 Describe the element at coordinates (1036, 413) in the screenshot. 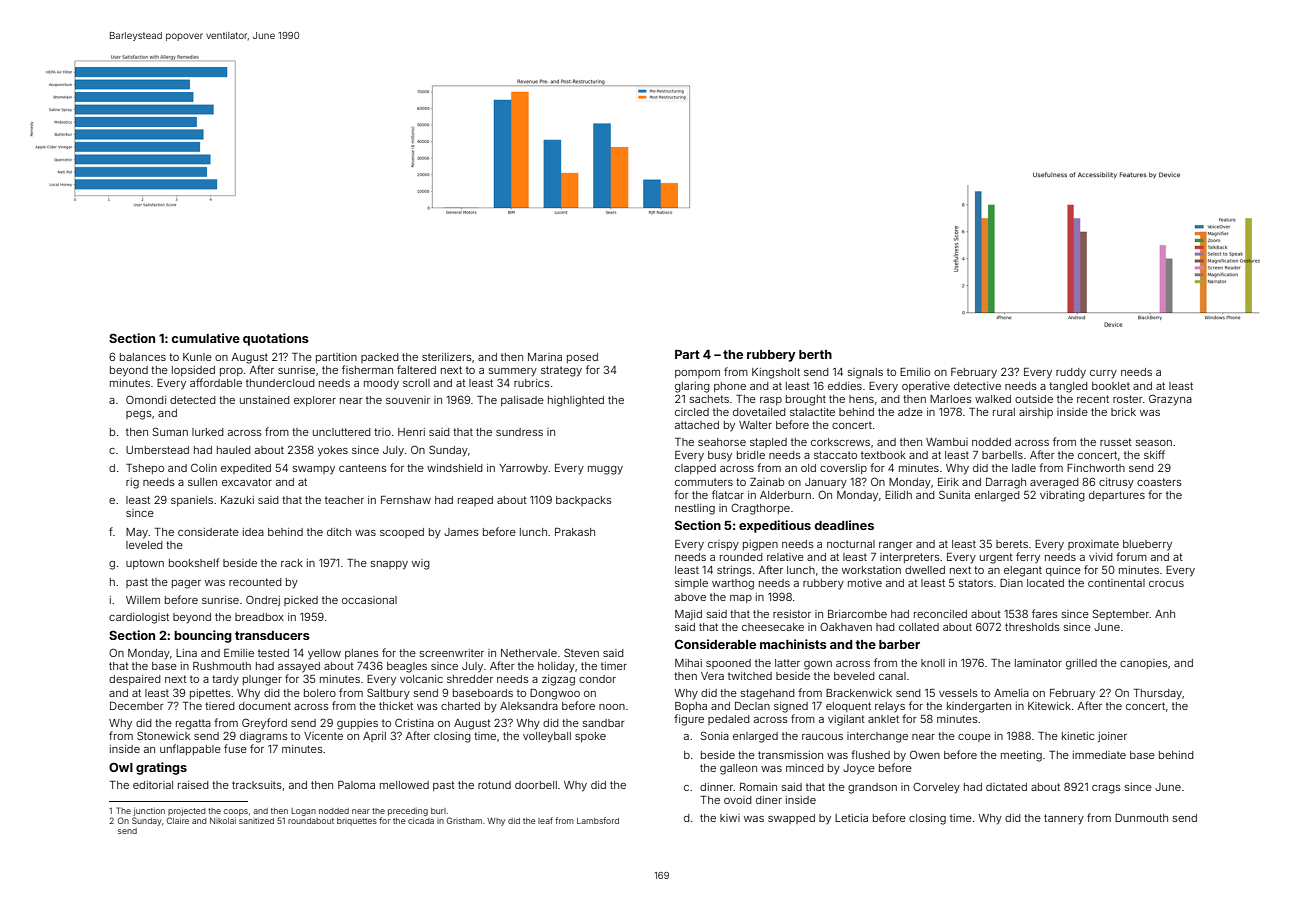

I see `airship` at that location.
